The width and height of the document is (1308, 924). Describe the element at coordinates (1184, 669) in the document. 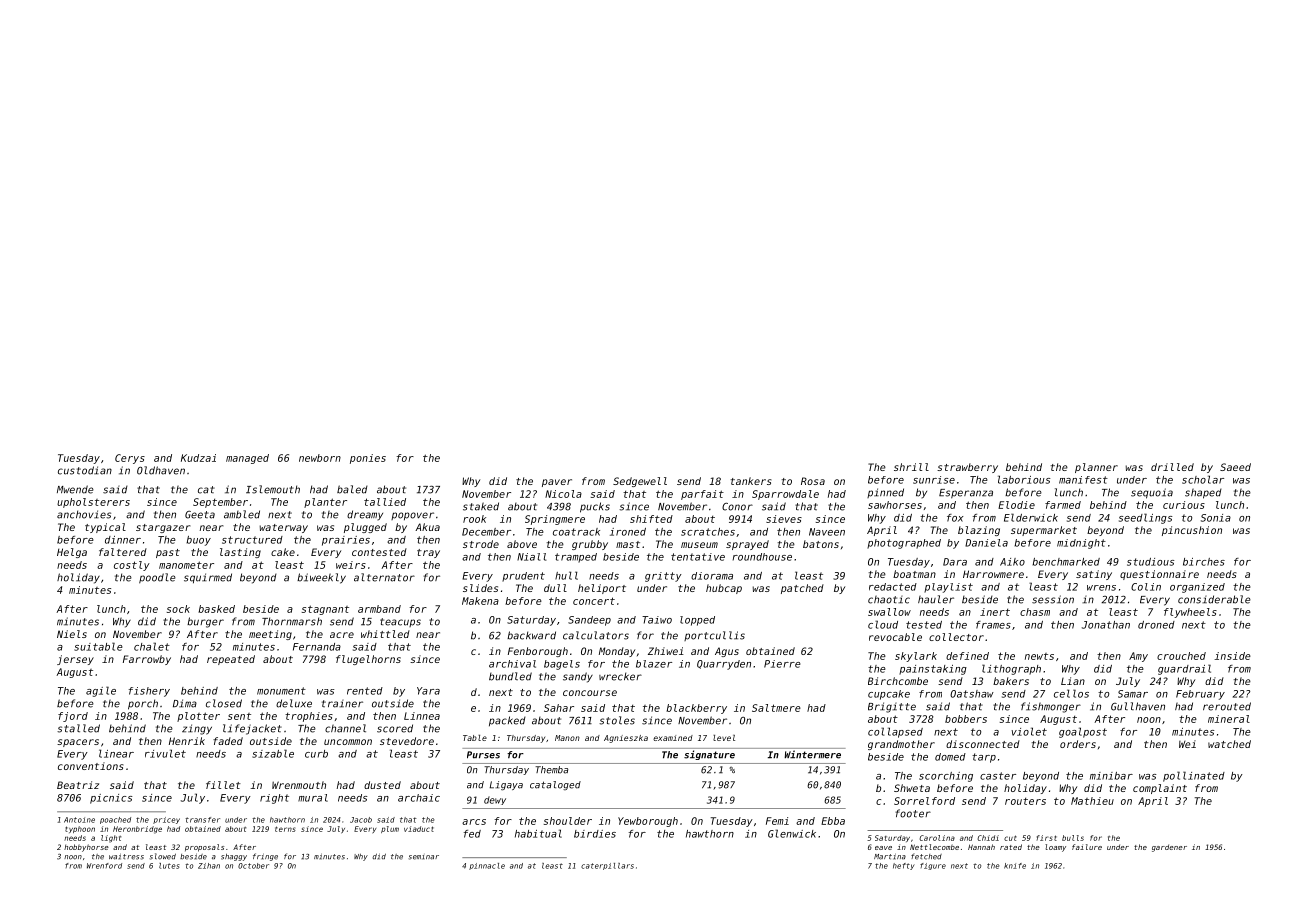

I see `guardrail` at that location.
